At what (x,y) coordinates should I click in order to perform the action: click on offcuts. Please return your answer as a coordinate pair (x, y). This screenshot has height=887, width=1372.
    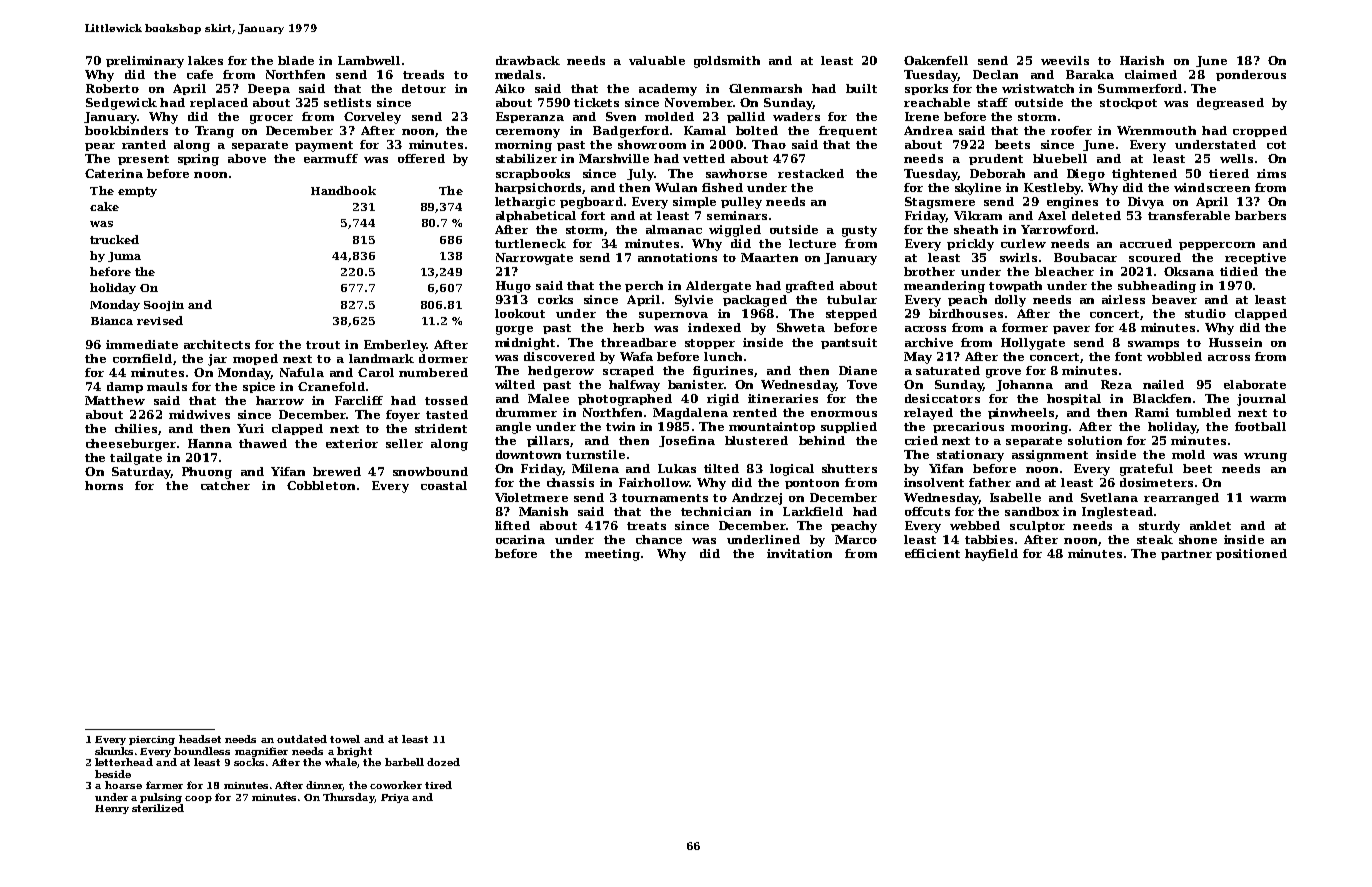
    Looking at the image, I should click on (927, 511).
